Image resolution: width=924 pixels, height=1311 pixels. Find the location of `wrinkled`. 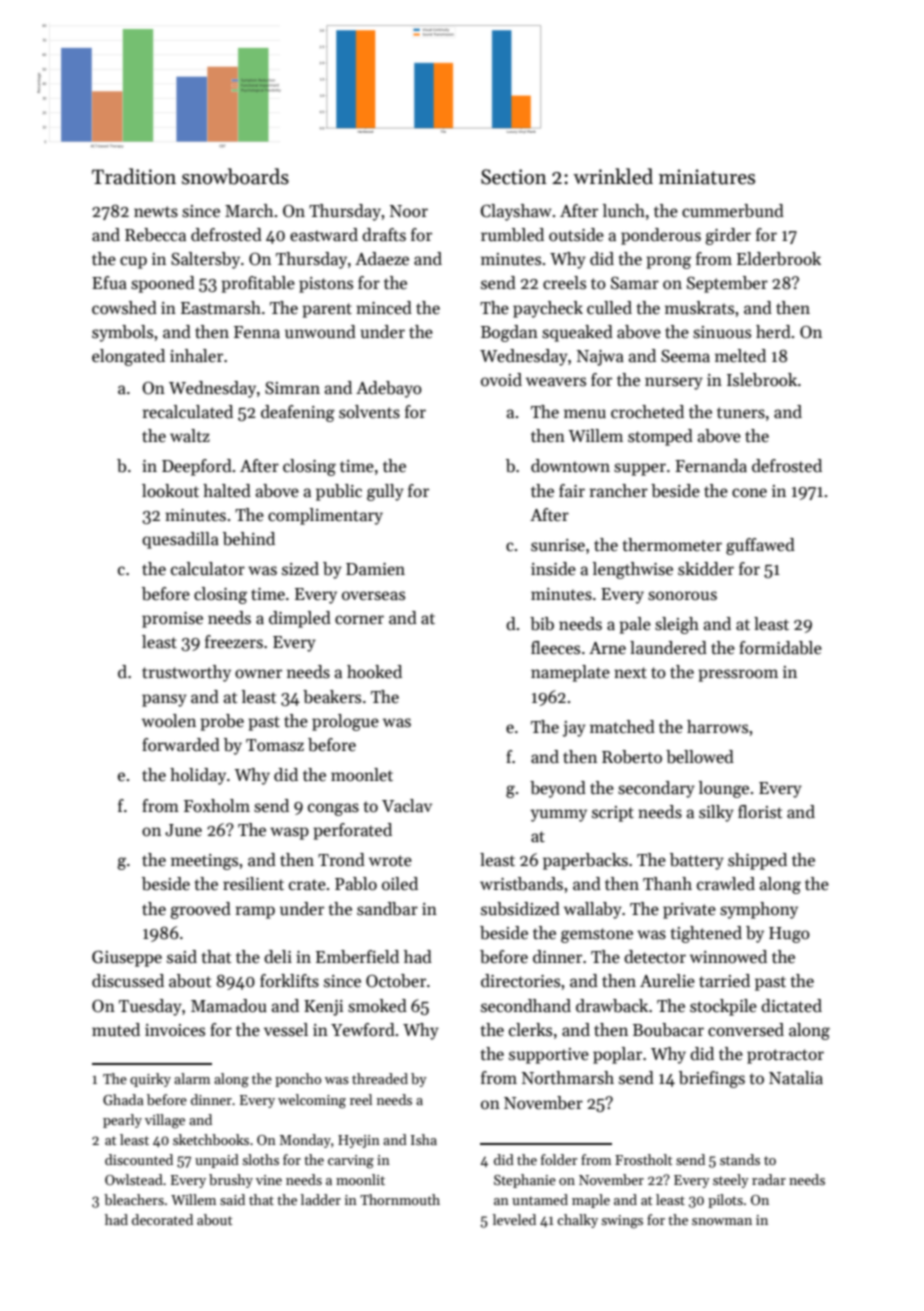

wrinkled is located at coordinates (613, 176).
